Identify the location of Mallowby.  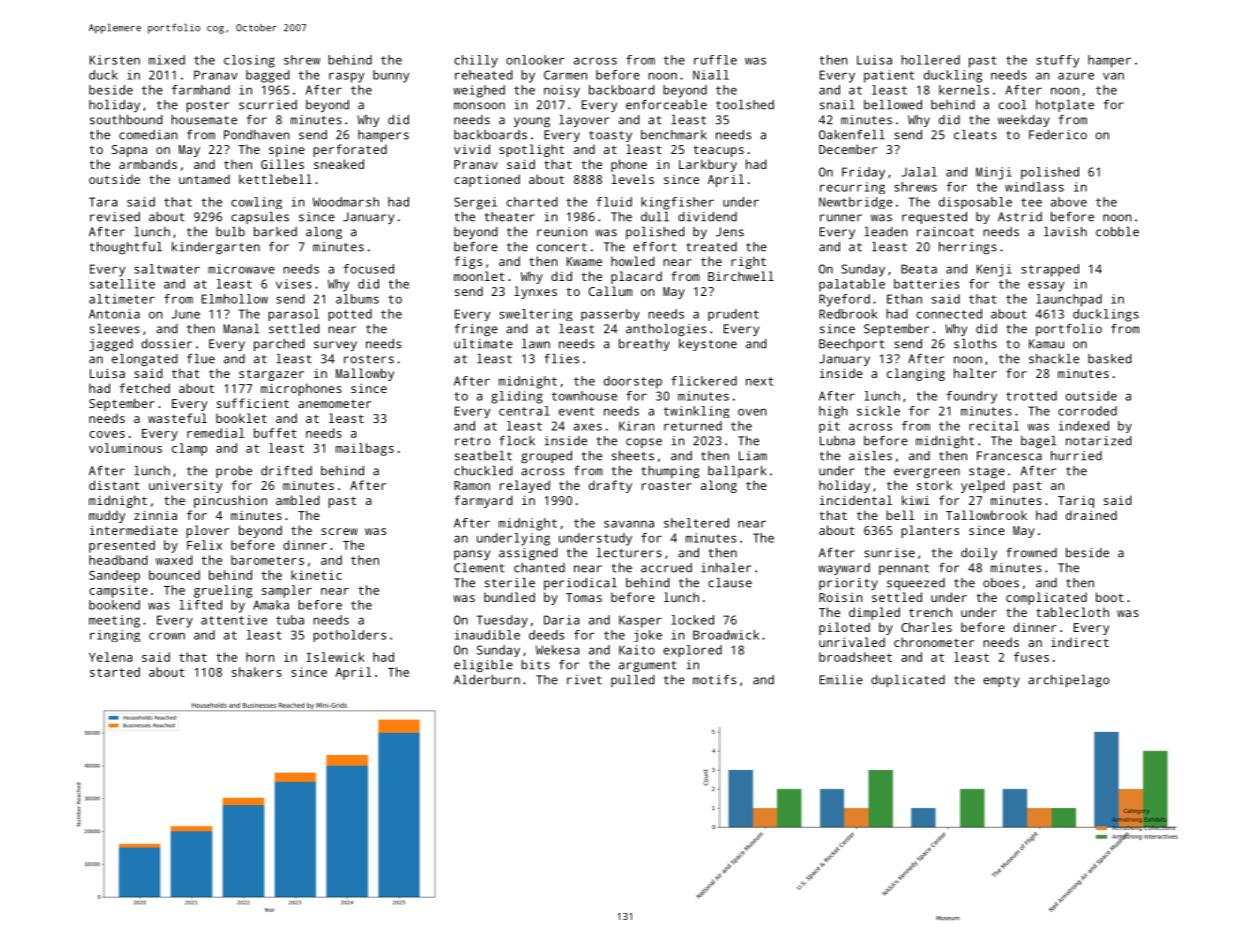
(365, 374).
